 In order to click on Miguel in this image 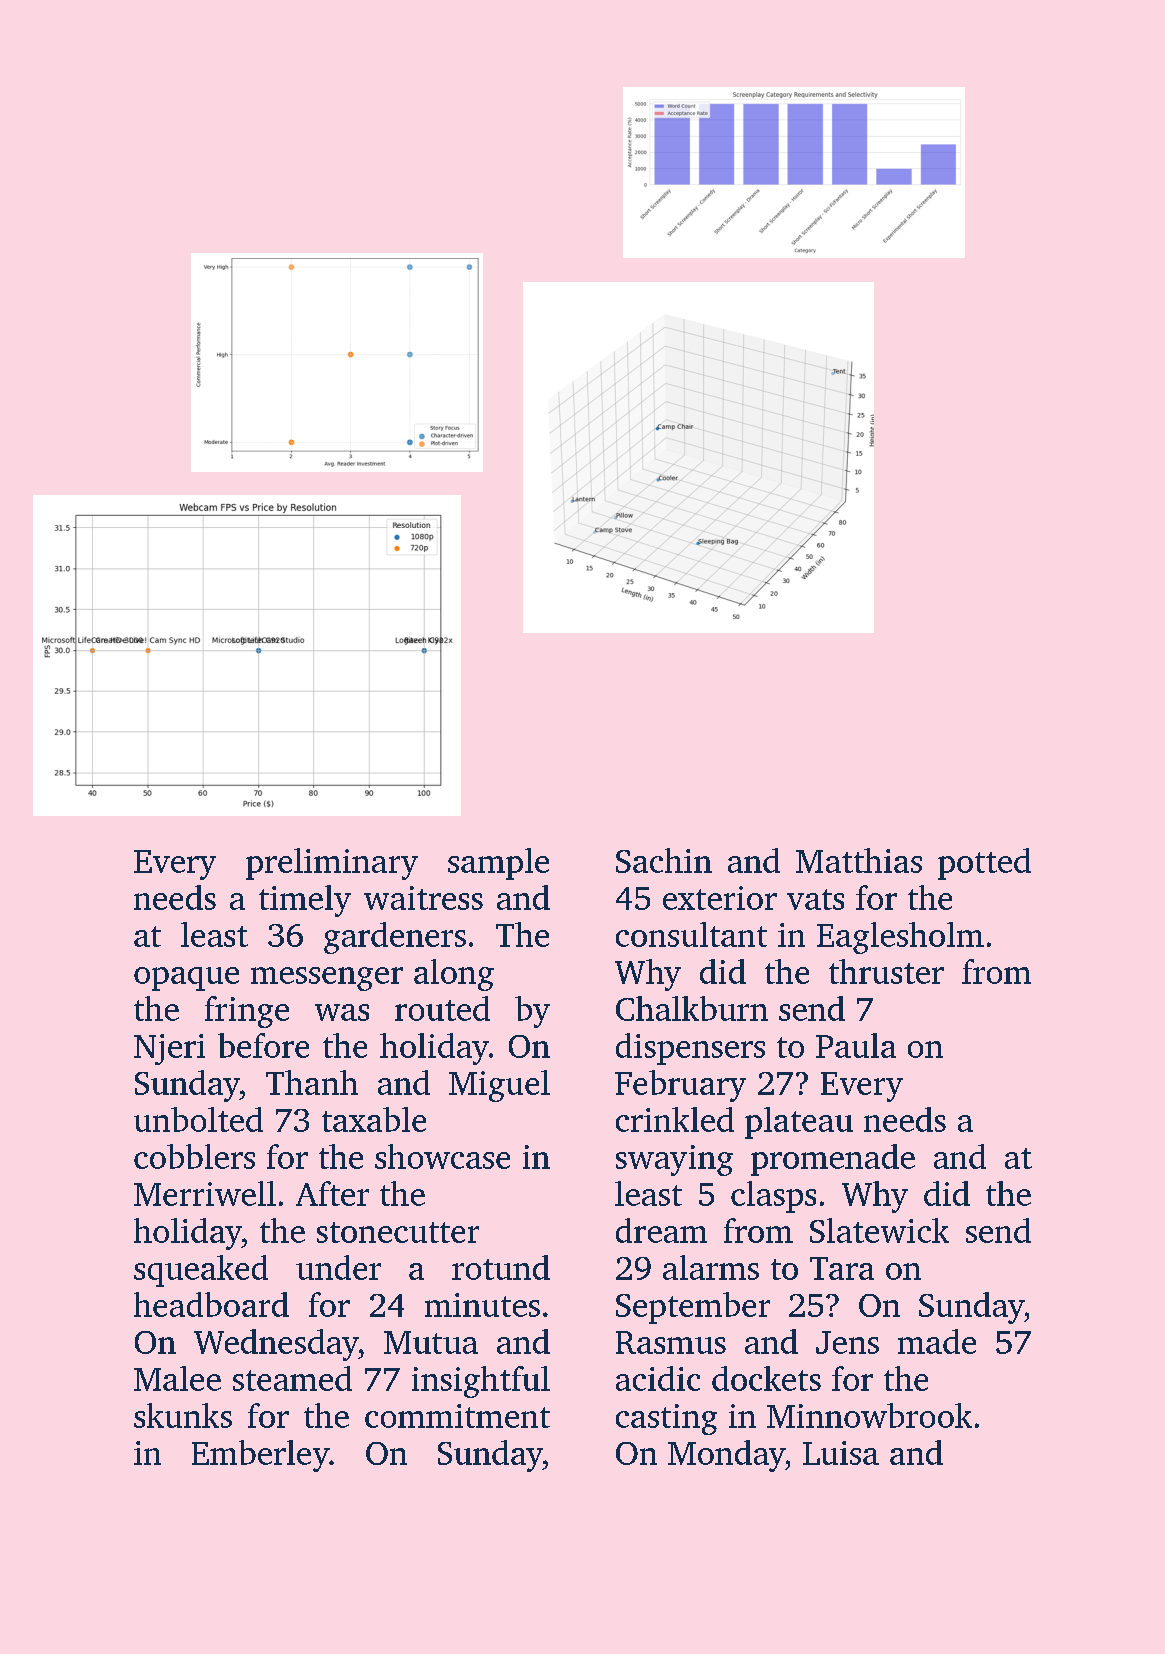, I will do `click(499, 1086)`.
